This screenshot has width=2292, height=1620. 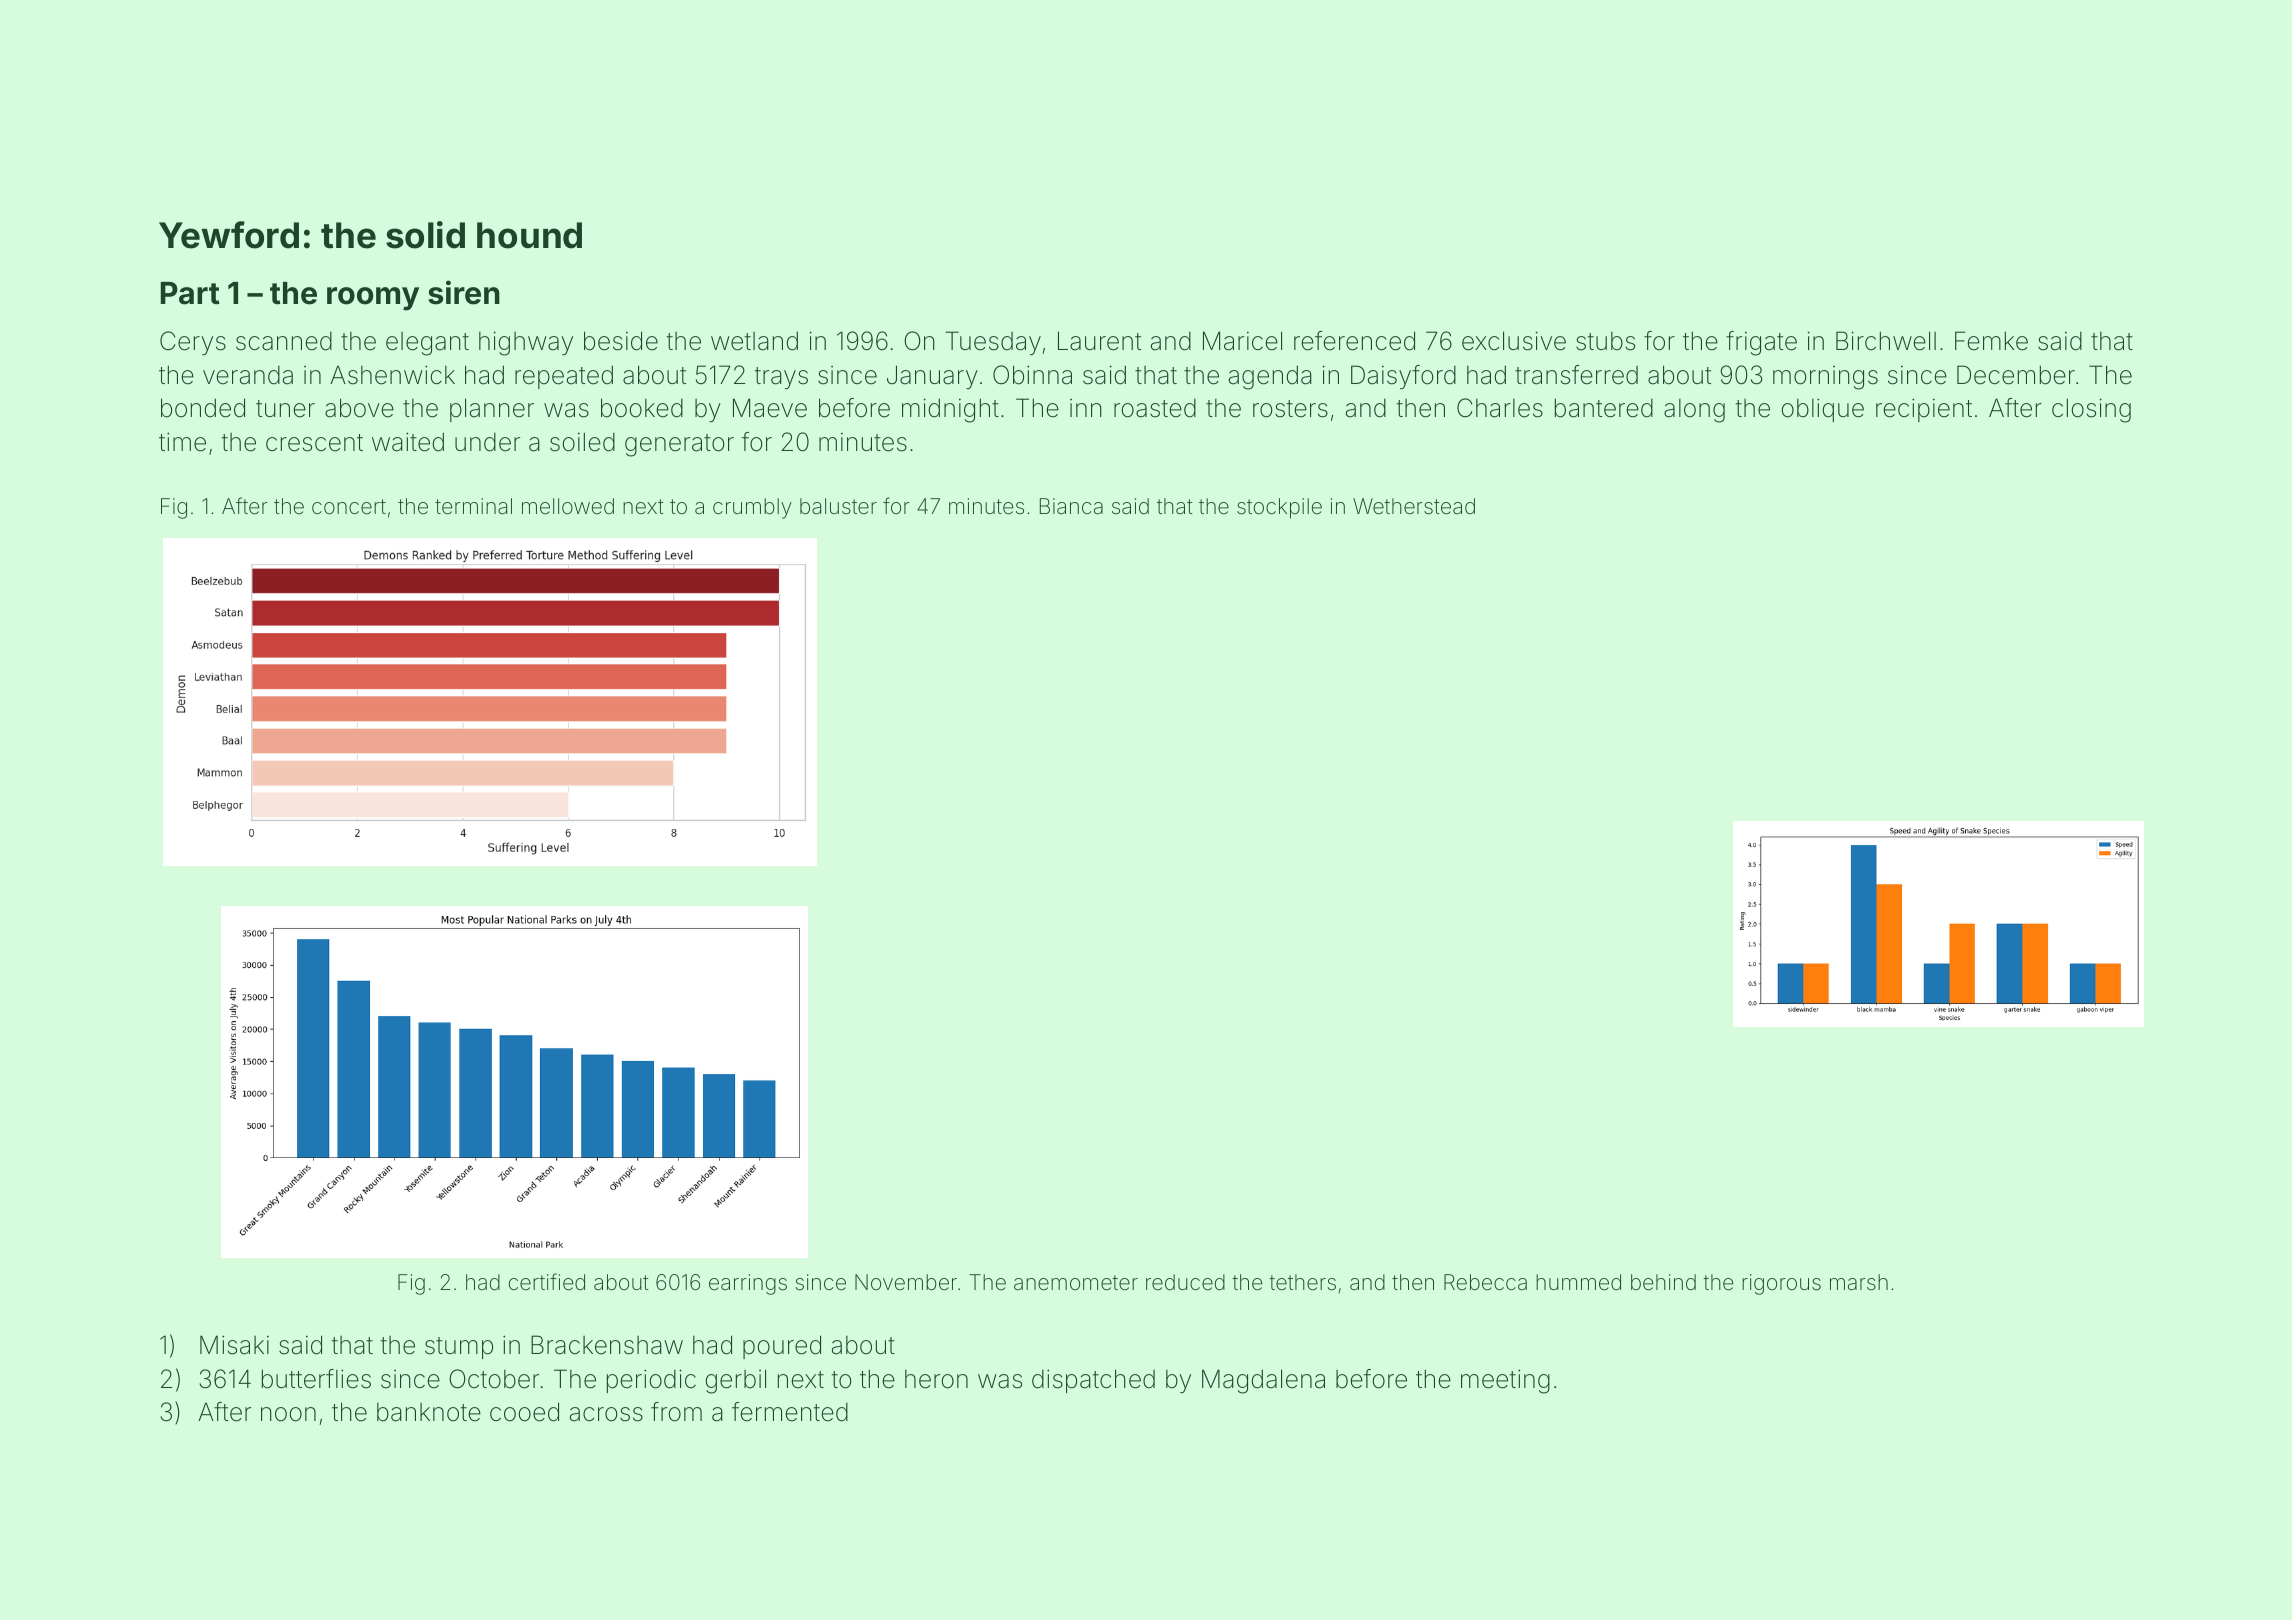 I want to click on hummed, so click(x=1578, y=1282).
